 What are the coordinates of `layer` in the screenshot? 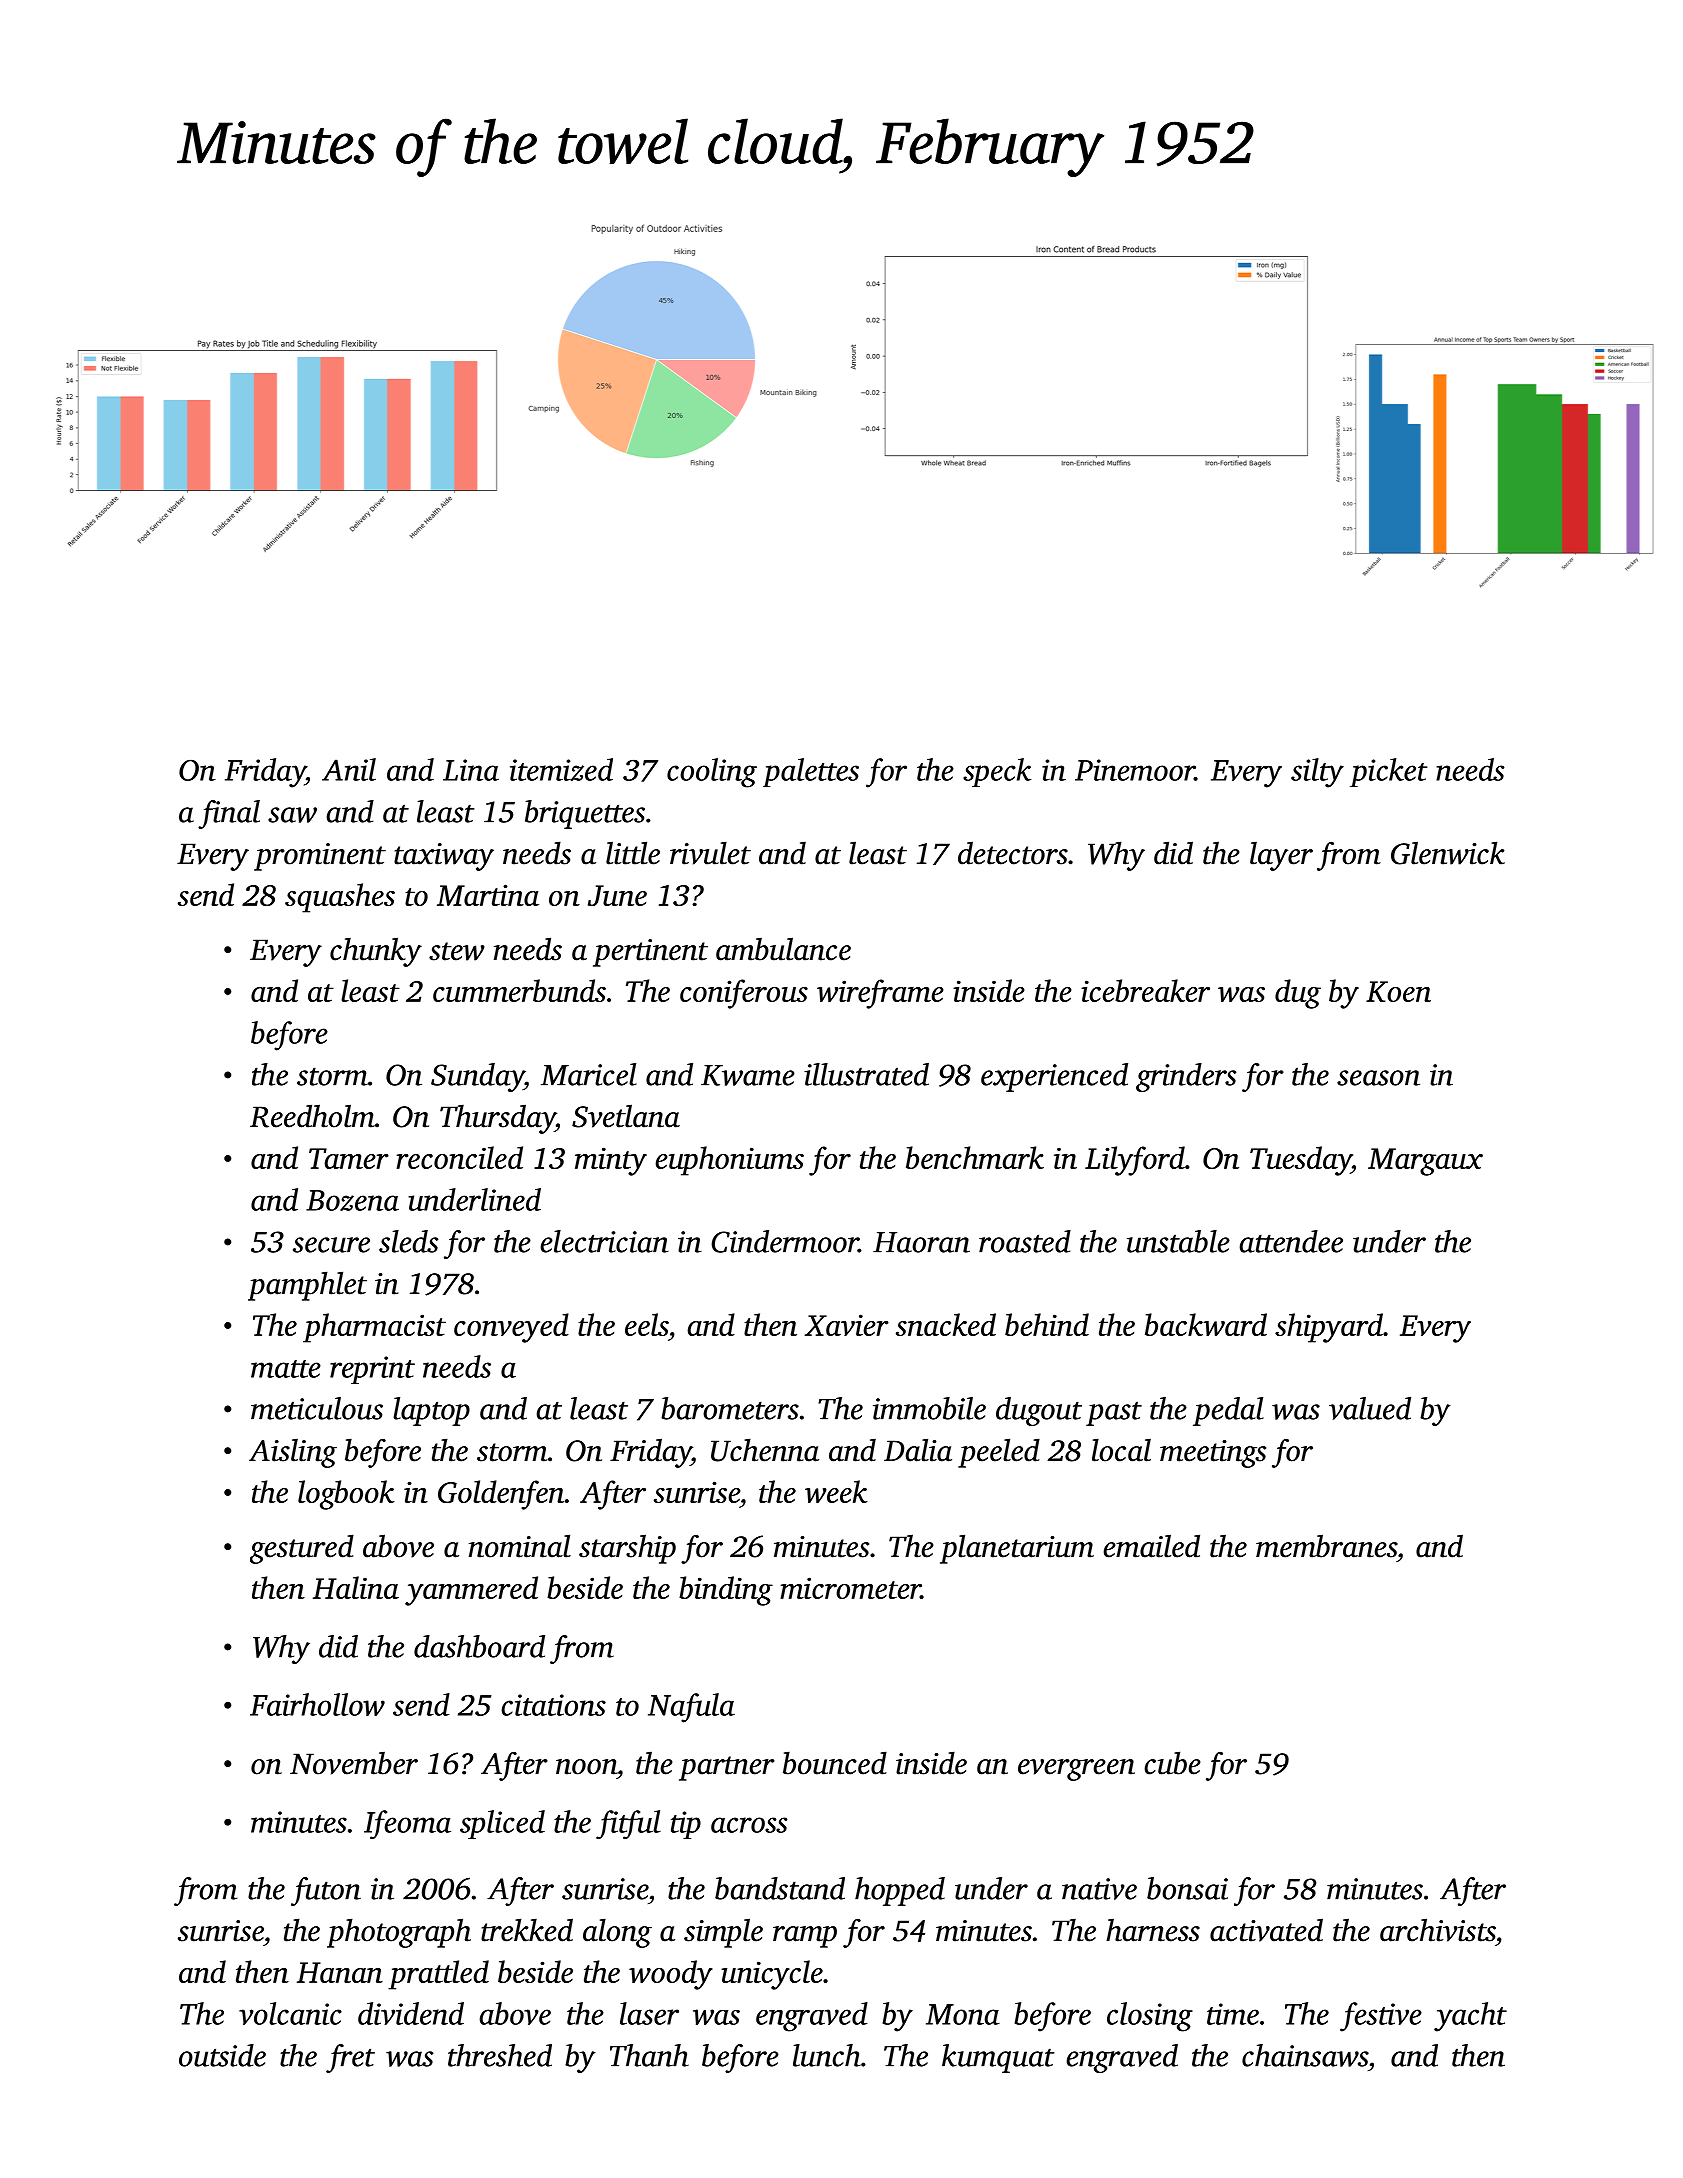 It's located at (1281, 856).
